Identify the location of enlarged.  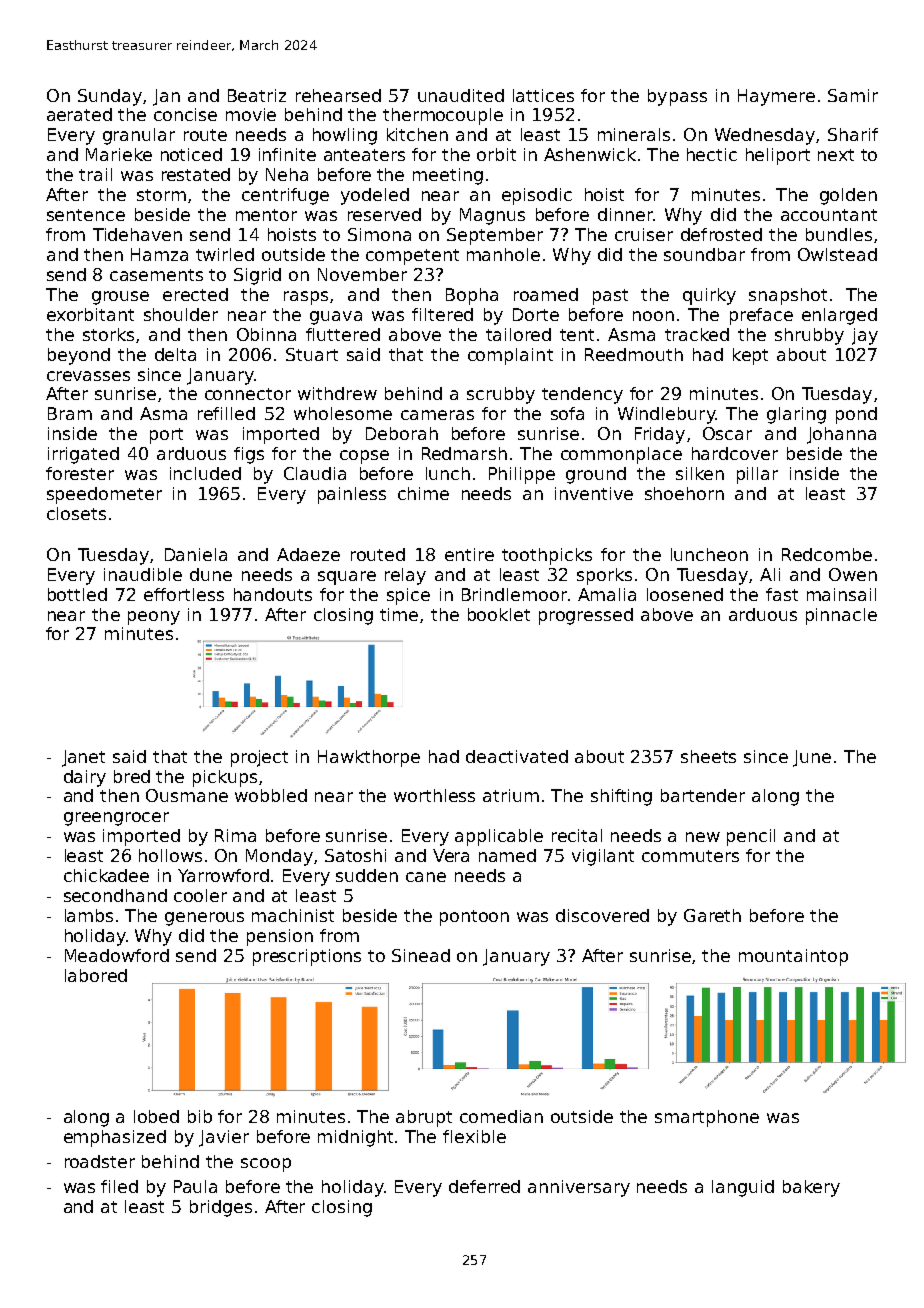
(839, 316).
